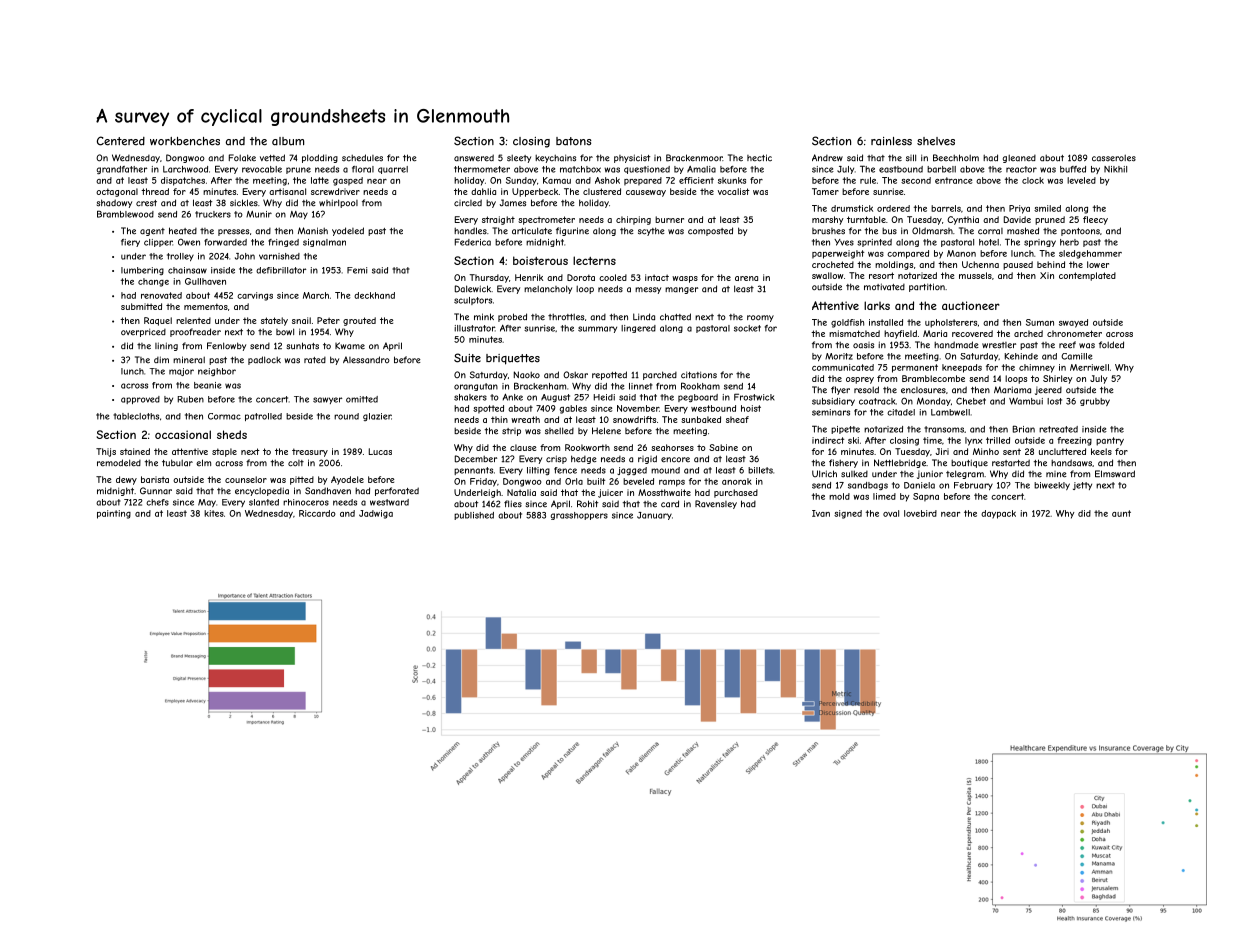  What do you see at coordinates (664, 492) in the image?
I see `Mossthwaite` at bounding box center [664, 492].
